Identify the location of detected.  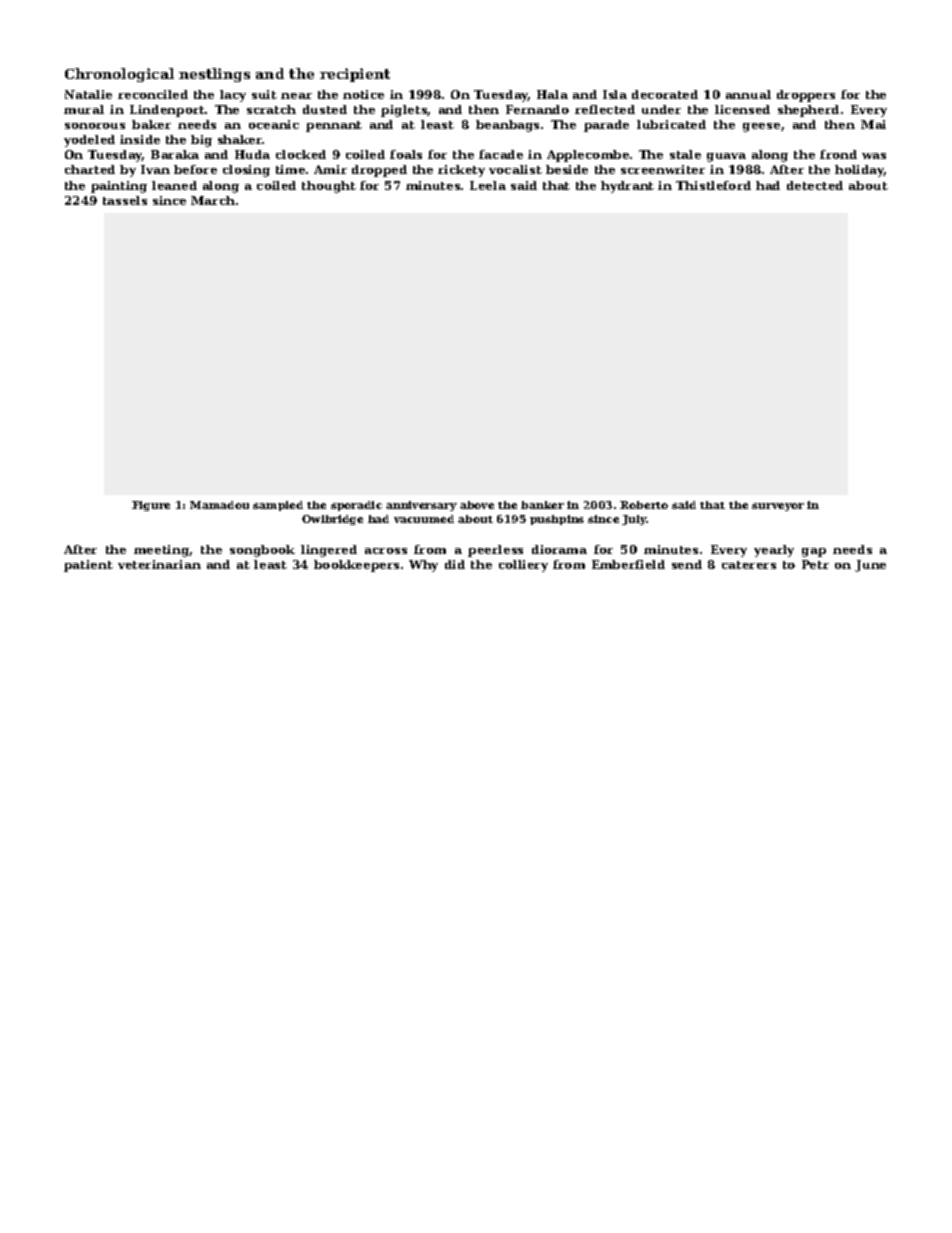
(815, 185).
